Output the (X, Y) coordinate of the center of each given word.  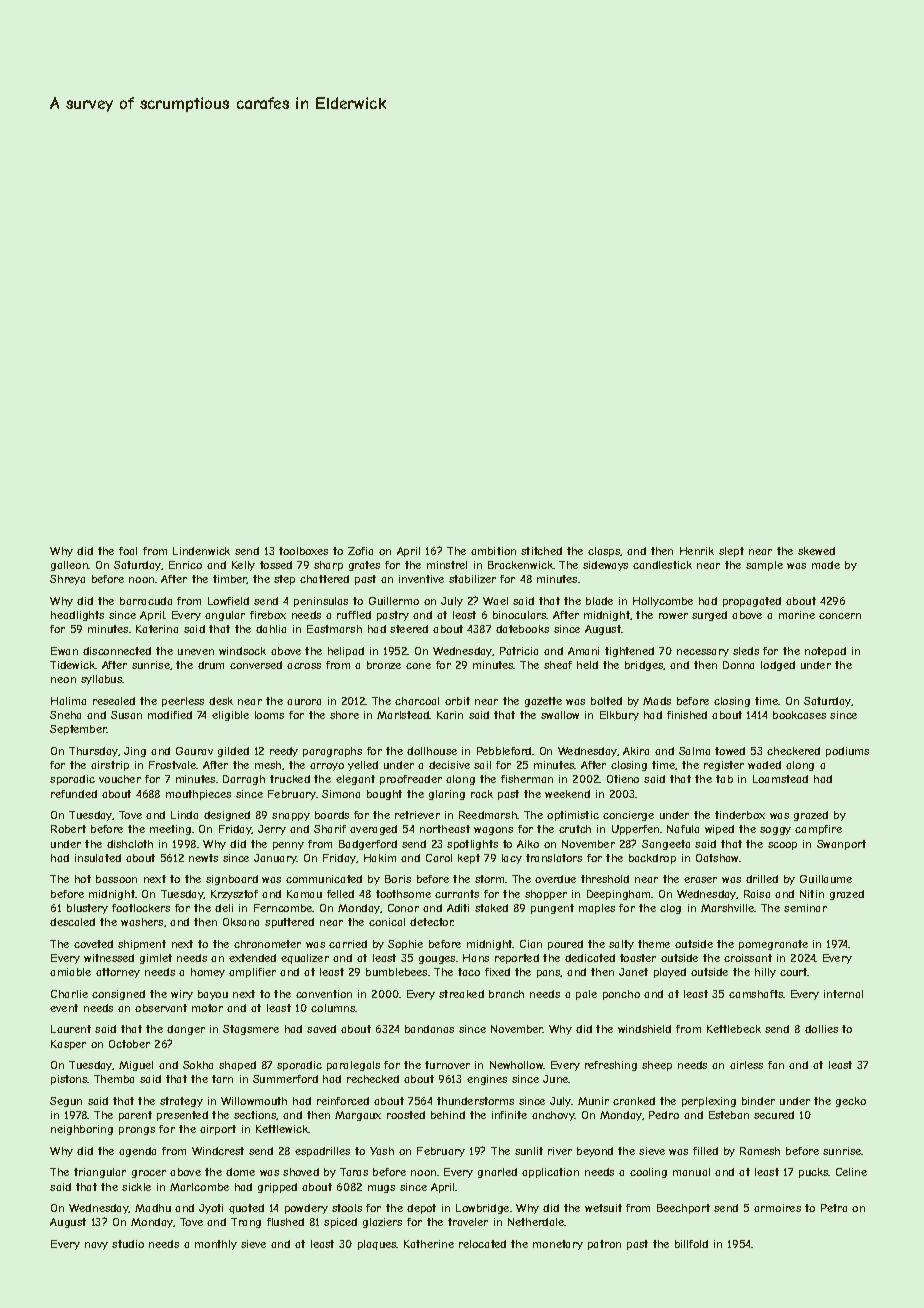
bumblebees (396, 972)
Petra (834, 1208)
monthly (216, 1245)
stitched (541, 551)
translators (554, 858)
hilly (765, 973)
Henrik (697, 551)
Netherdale (536, 1222)
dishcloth (130, 844)
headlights (77, 616)
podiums (847, 752)
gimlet (156, 959)
